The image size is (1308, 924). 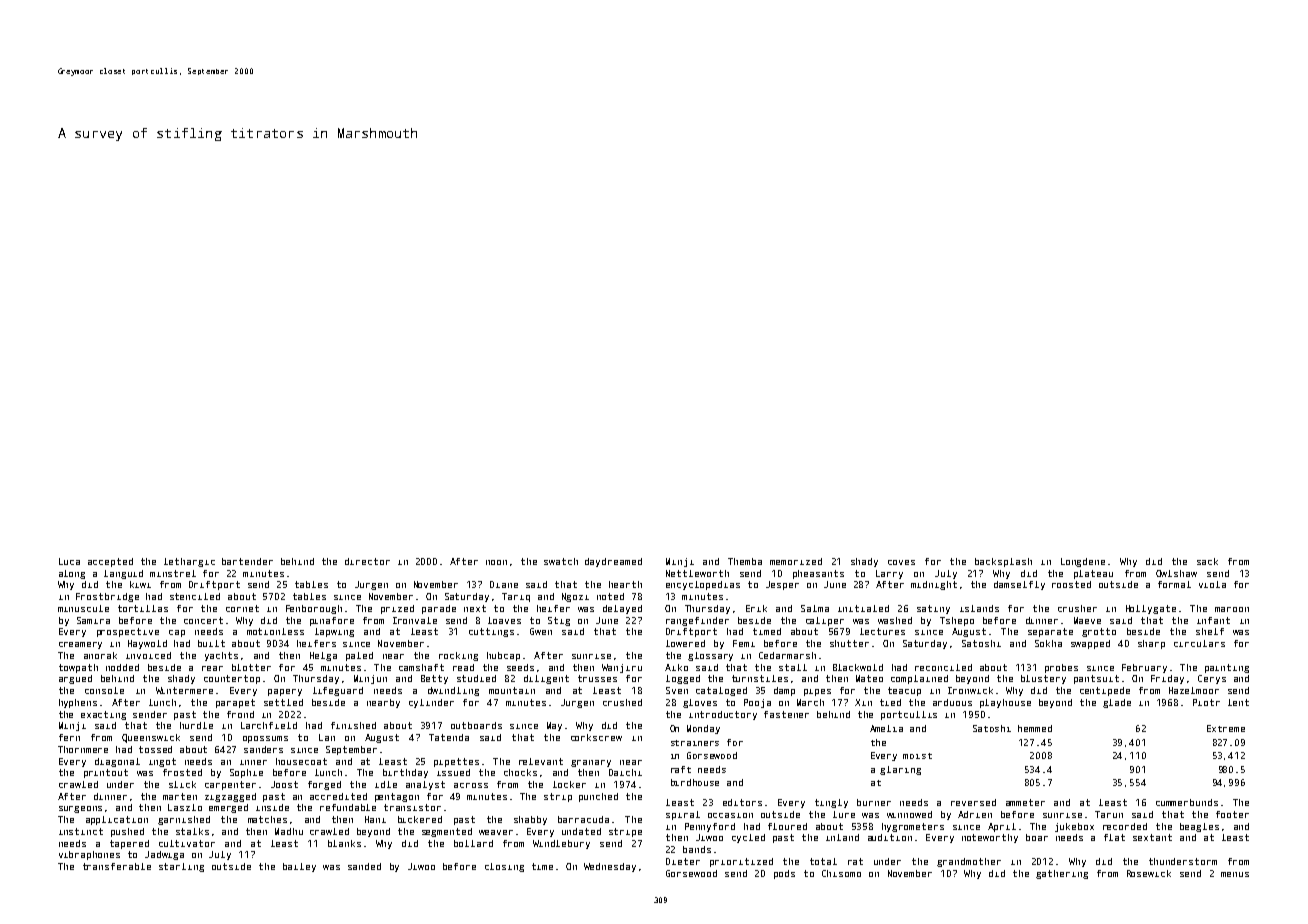 I want to click on centipede, so click(x=1105, y=691).
